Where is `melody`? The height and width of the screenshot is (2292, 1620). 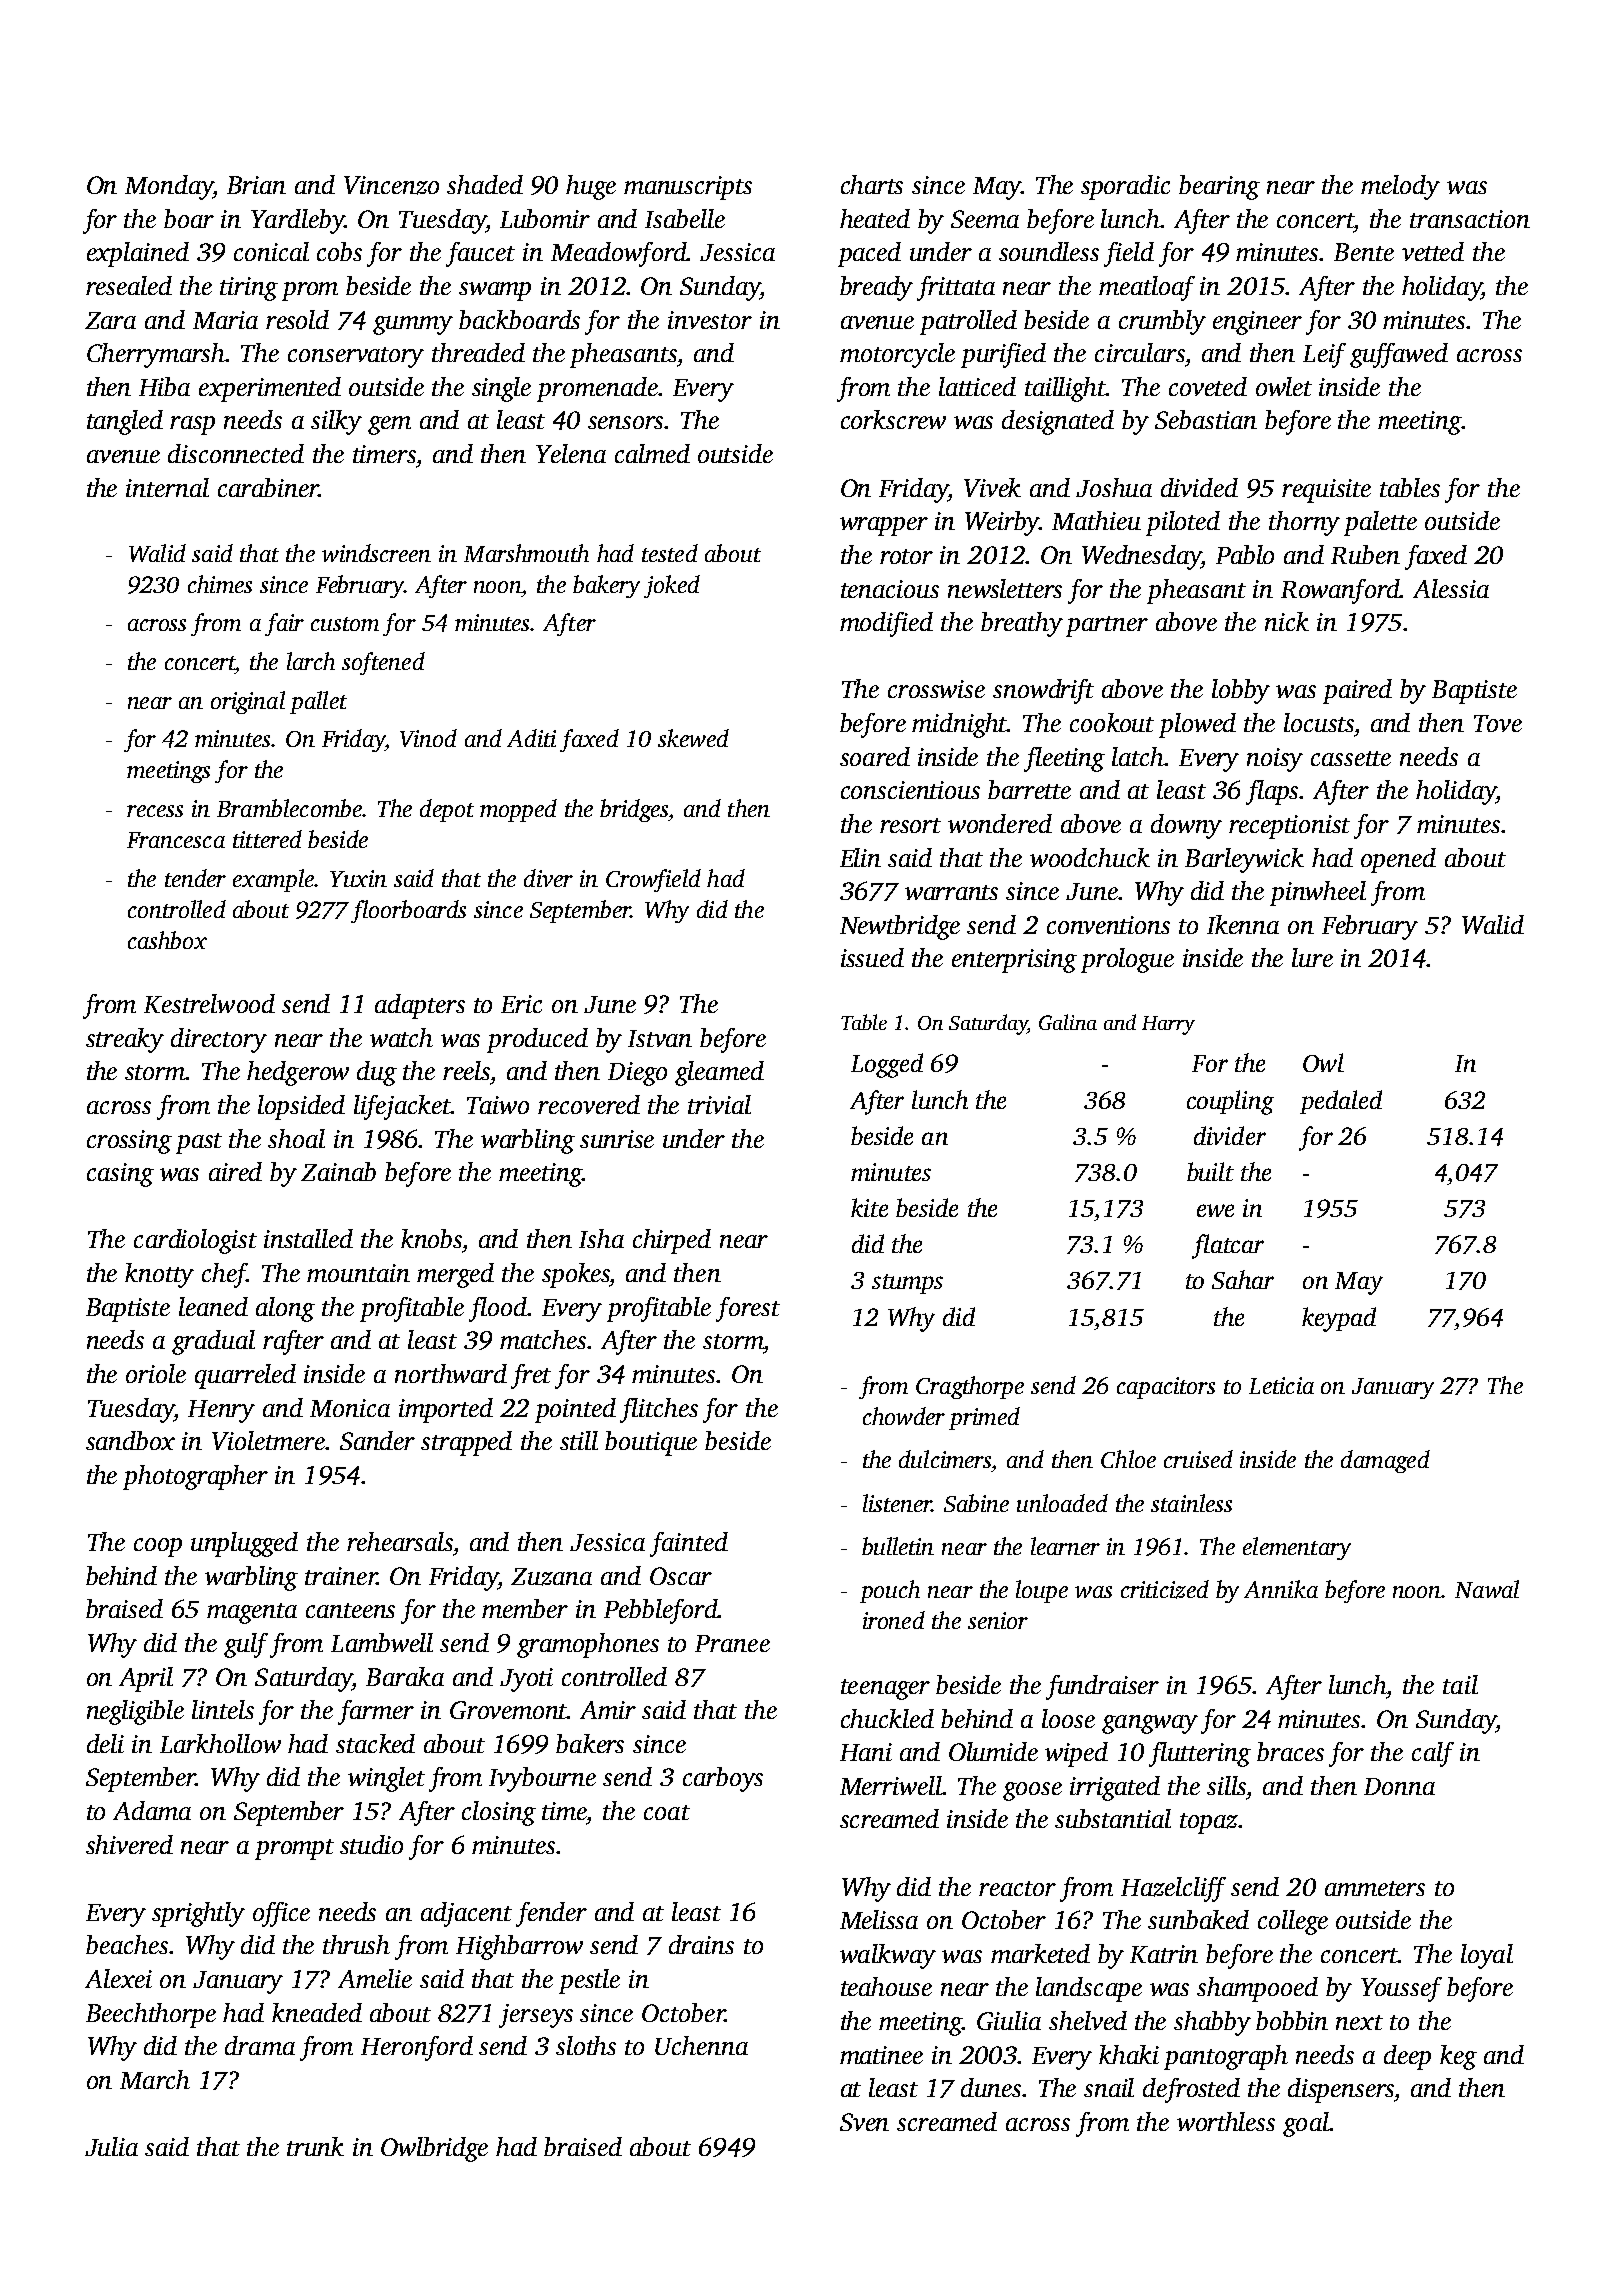 melody is located at coordinates (1400, 187).
